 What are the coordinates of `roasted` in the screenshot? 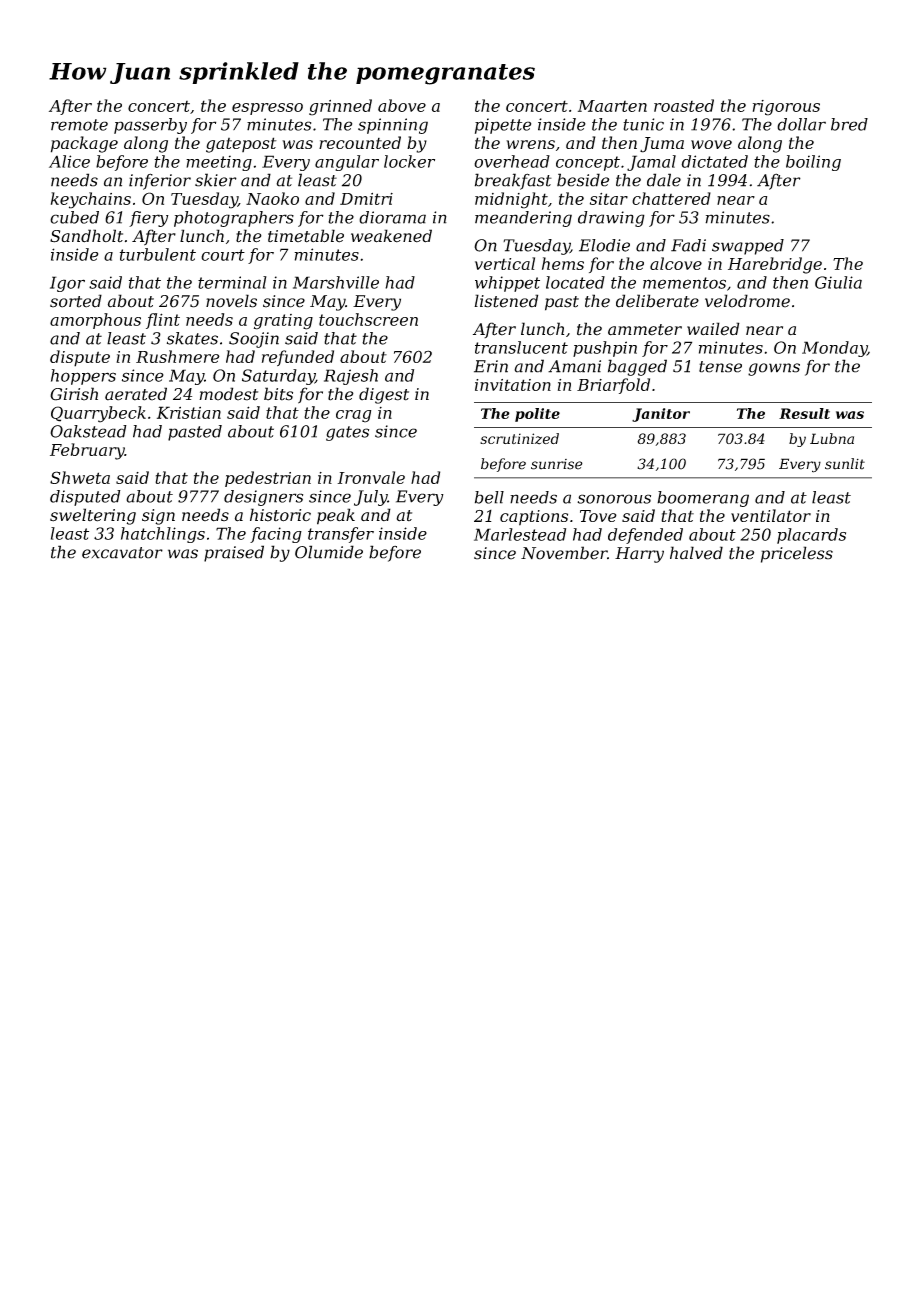 It's located at (684, 105).
